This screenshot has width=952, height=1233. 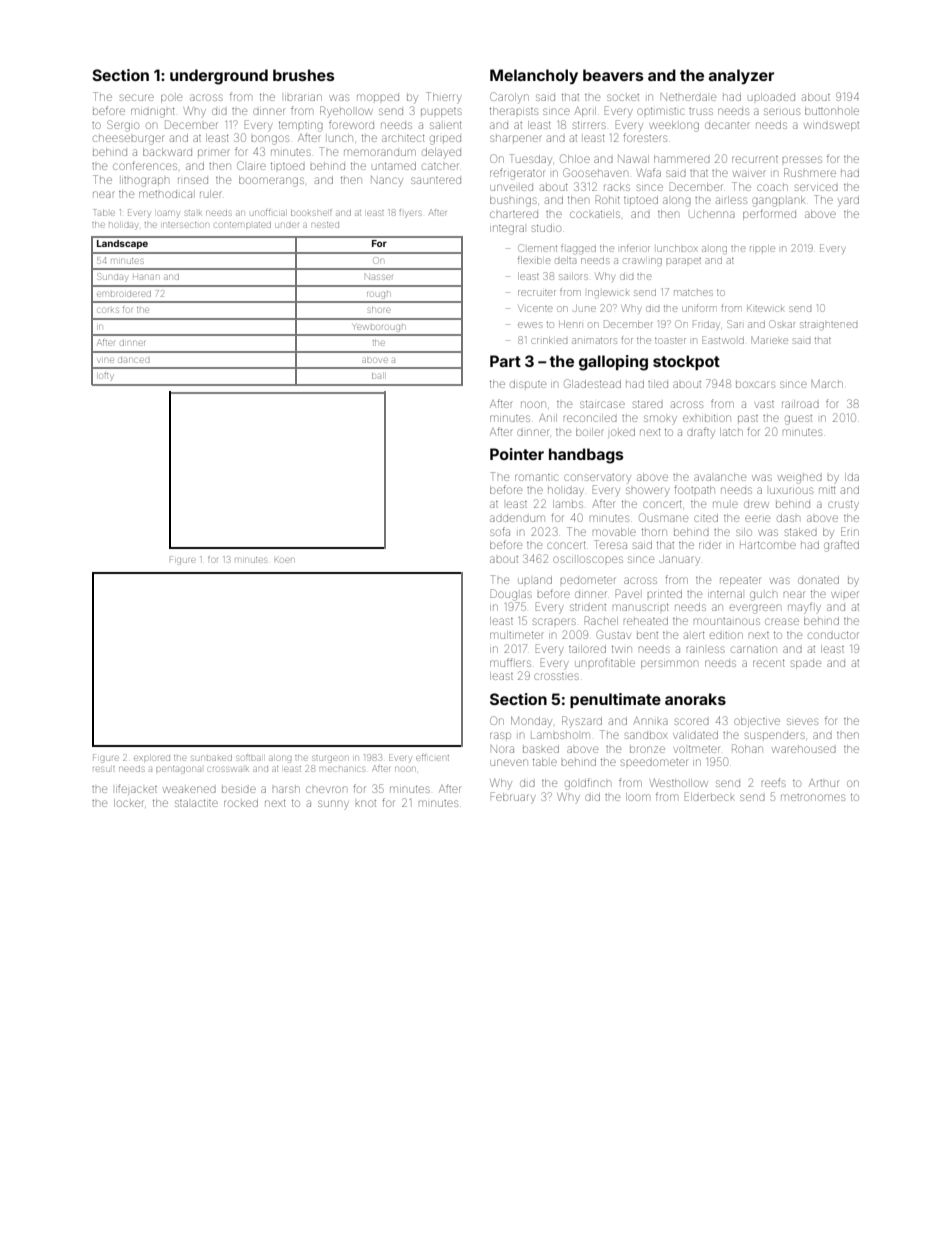 I want to click on sunny, so click(x=333, y=804).
